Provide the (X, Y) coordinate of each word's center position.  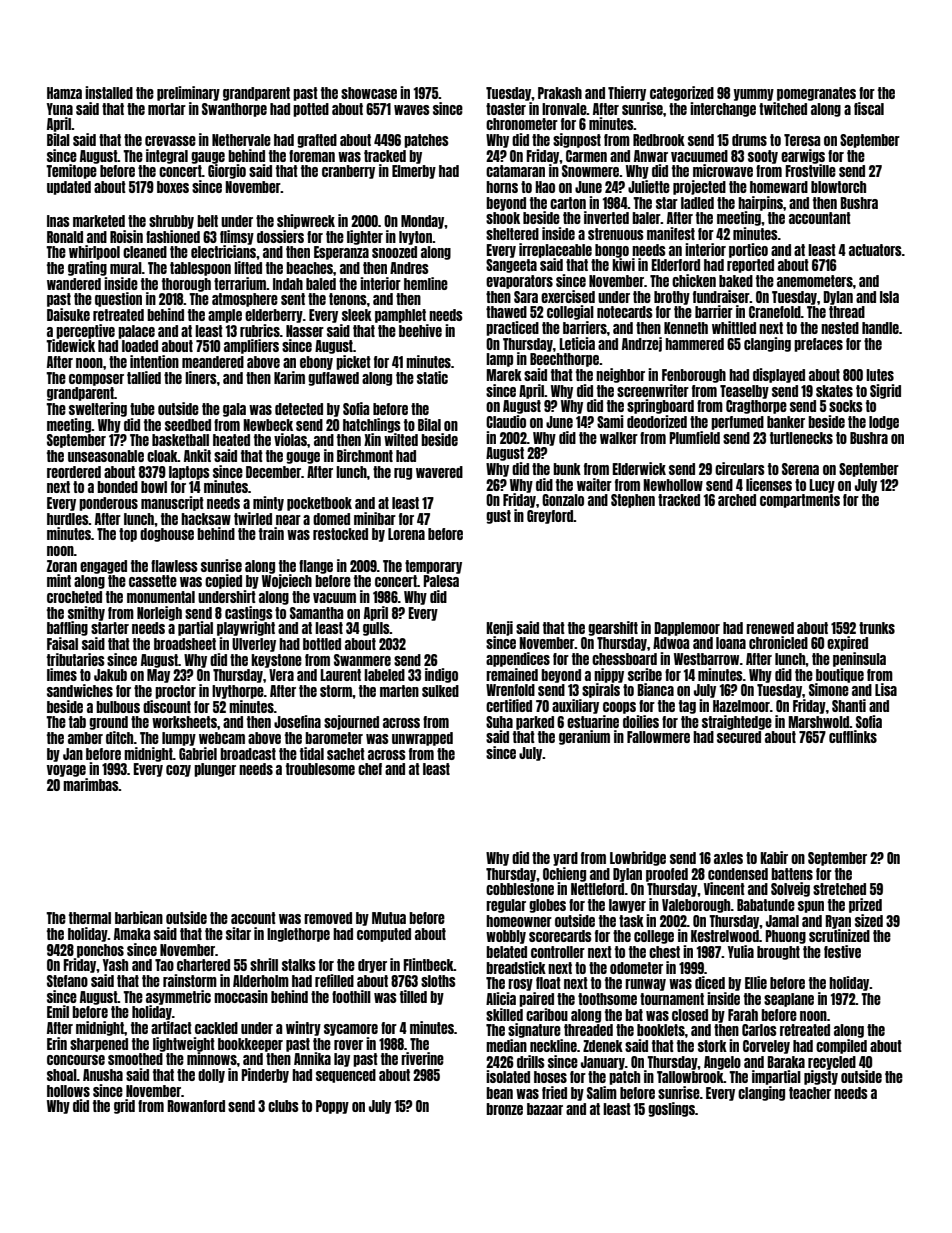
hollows (68, 1091)
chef (370, 769)
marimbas (91, 784)
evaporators (519, 282)
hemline (426, 283)
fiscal (869, 108)
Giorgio (227, 171)
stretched (839, 889)
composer (96, 380)
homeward (779, 187)
